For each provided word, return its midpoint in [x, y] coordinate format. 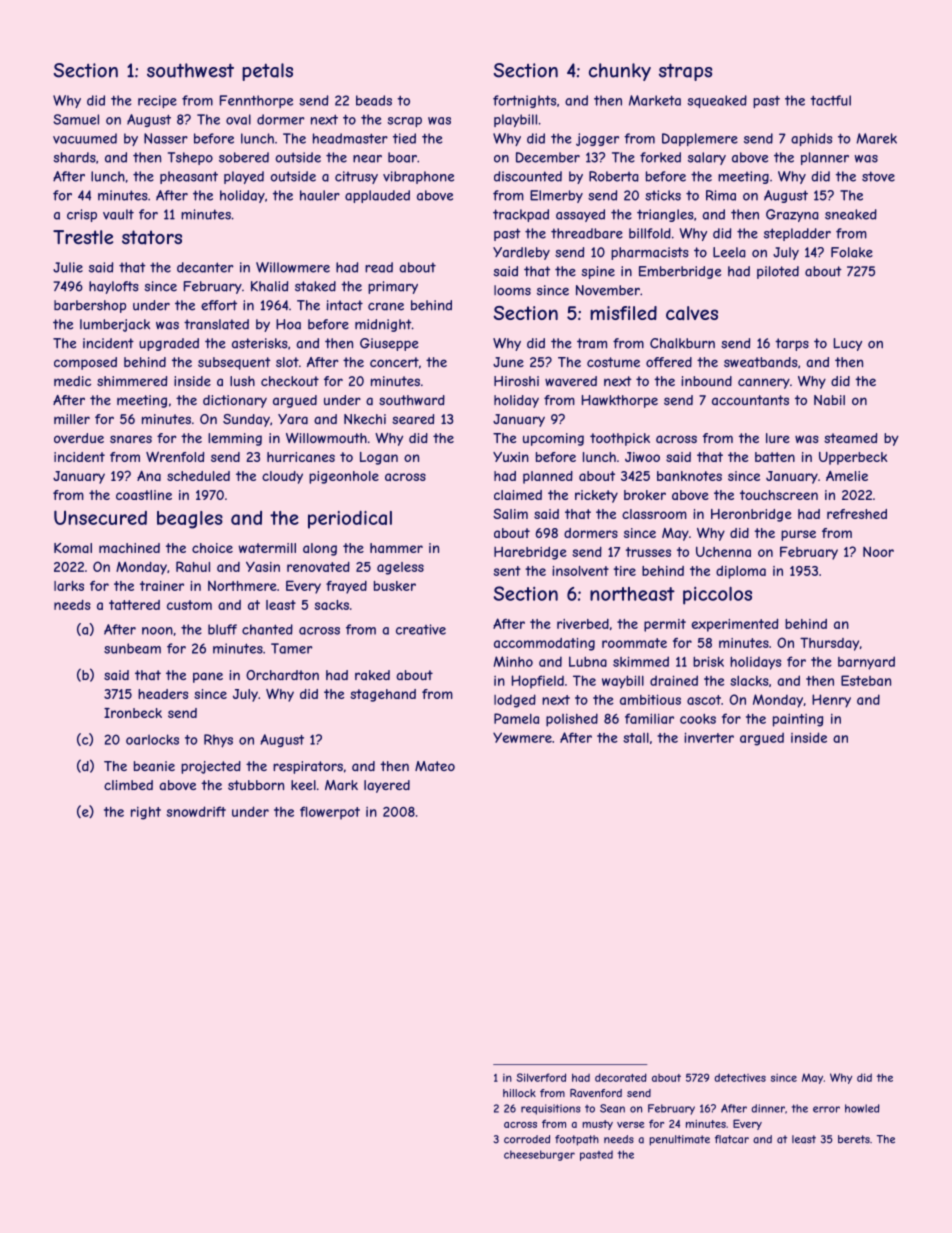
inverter [709, 737]
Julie [68, 267]
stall [636, 737]
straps [685, 72]
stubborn [256, 785]
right [146, 813]
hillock [519, 1093]
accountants [750, 400]
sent [507, 571]
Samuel [76, 119]
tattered [134, 605]
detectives [740, 1077]
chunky [620, 72]
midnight [383, 325]
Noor [878, 551]
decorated [621, 1077]
